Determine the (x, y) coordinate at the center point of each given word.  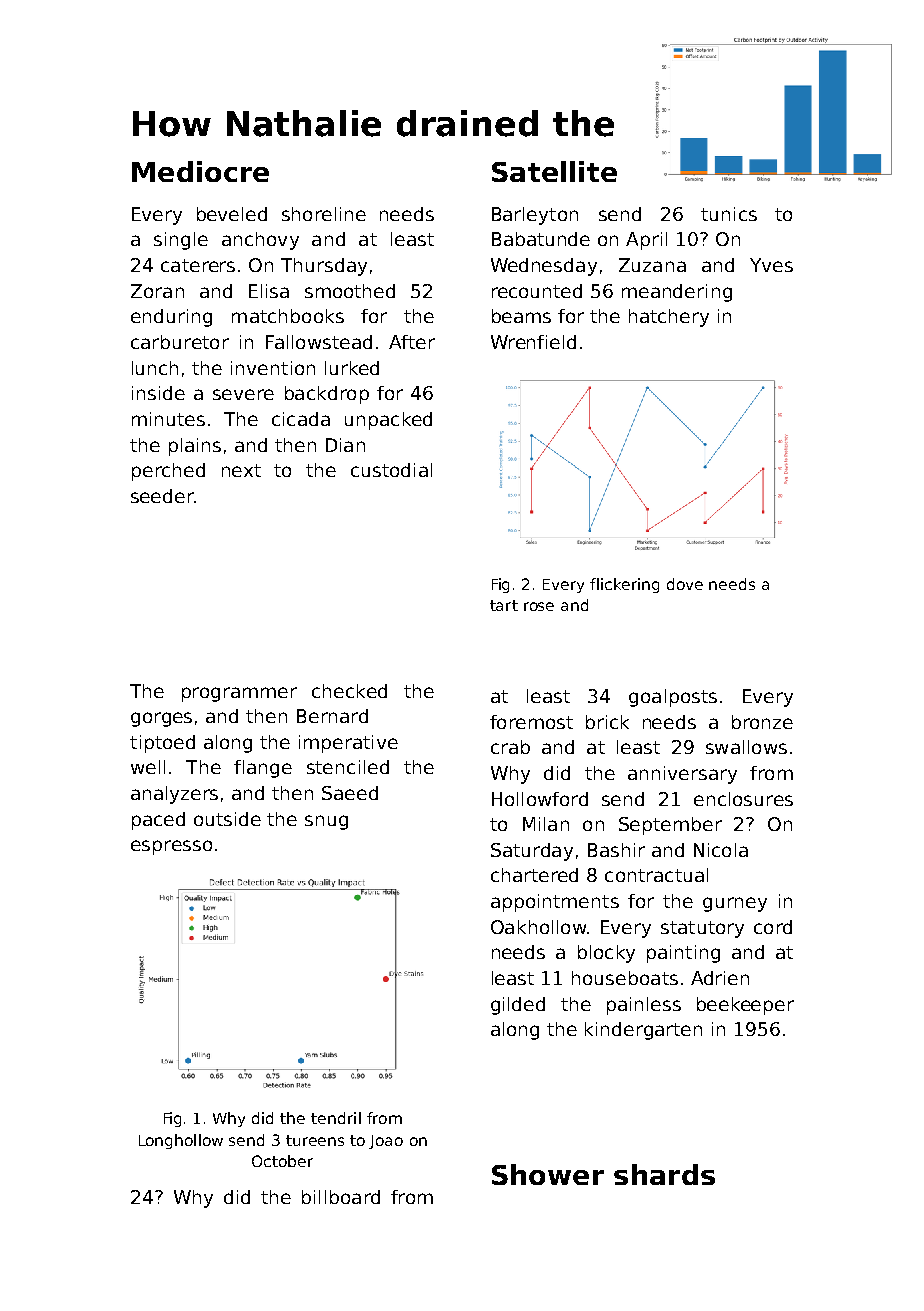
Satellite (554, 171)
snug (326, 822)
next (241, 470)
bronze (762, 722)
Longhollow (181, 1141)
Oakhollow (538, 927)
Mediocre (200, 171)
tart (504, 605)
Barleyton (535, 216)
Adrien (720, 978)
